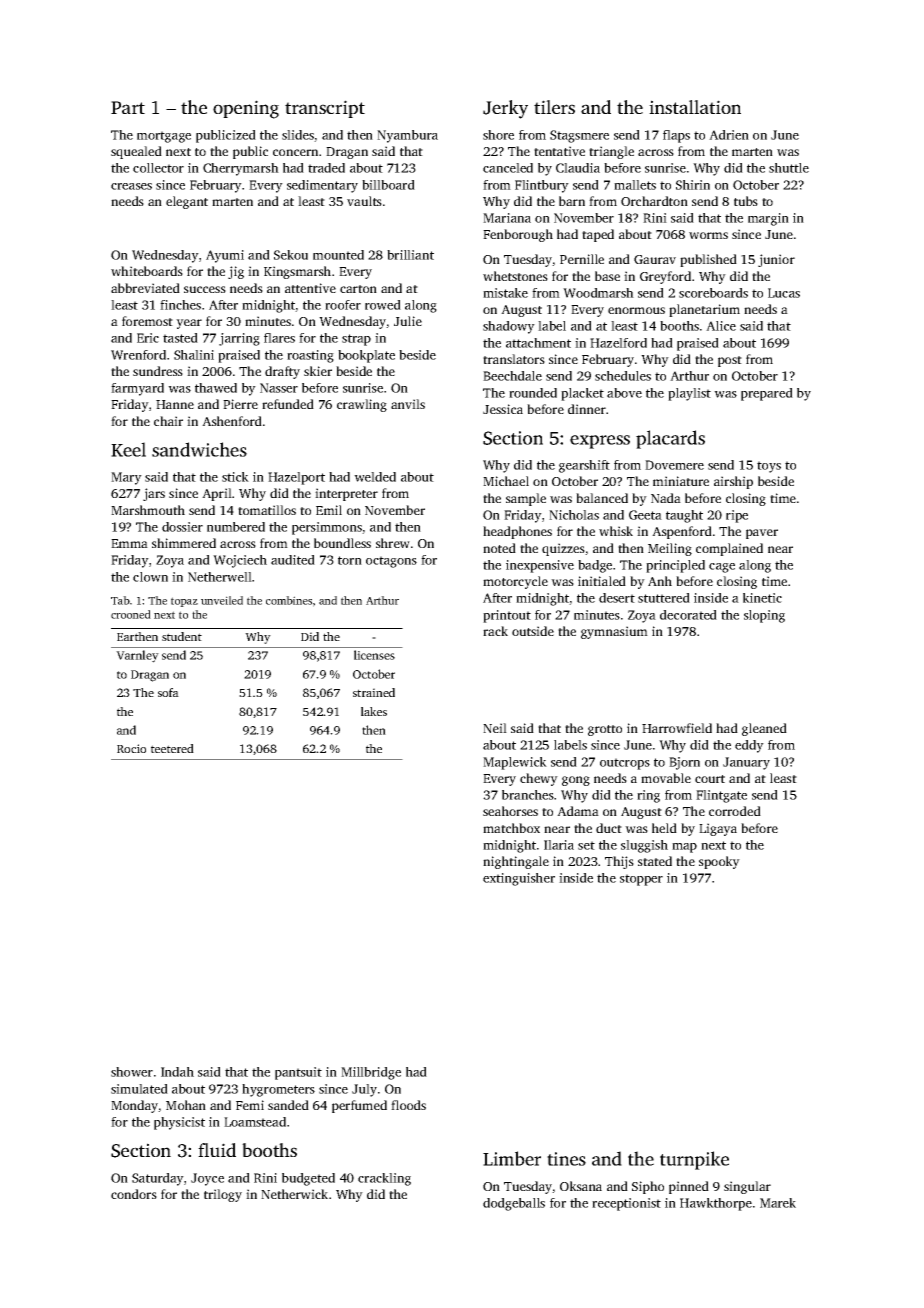 Image resolution: width=924 pixels, height=1308 pixels. I want to click on licenses, so click(374, 655).
